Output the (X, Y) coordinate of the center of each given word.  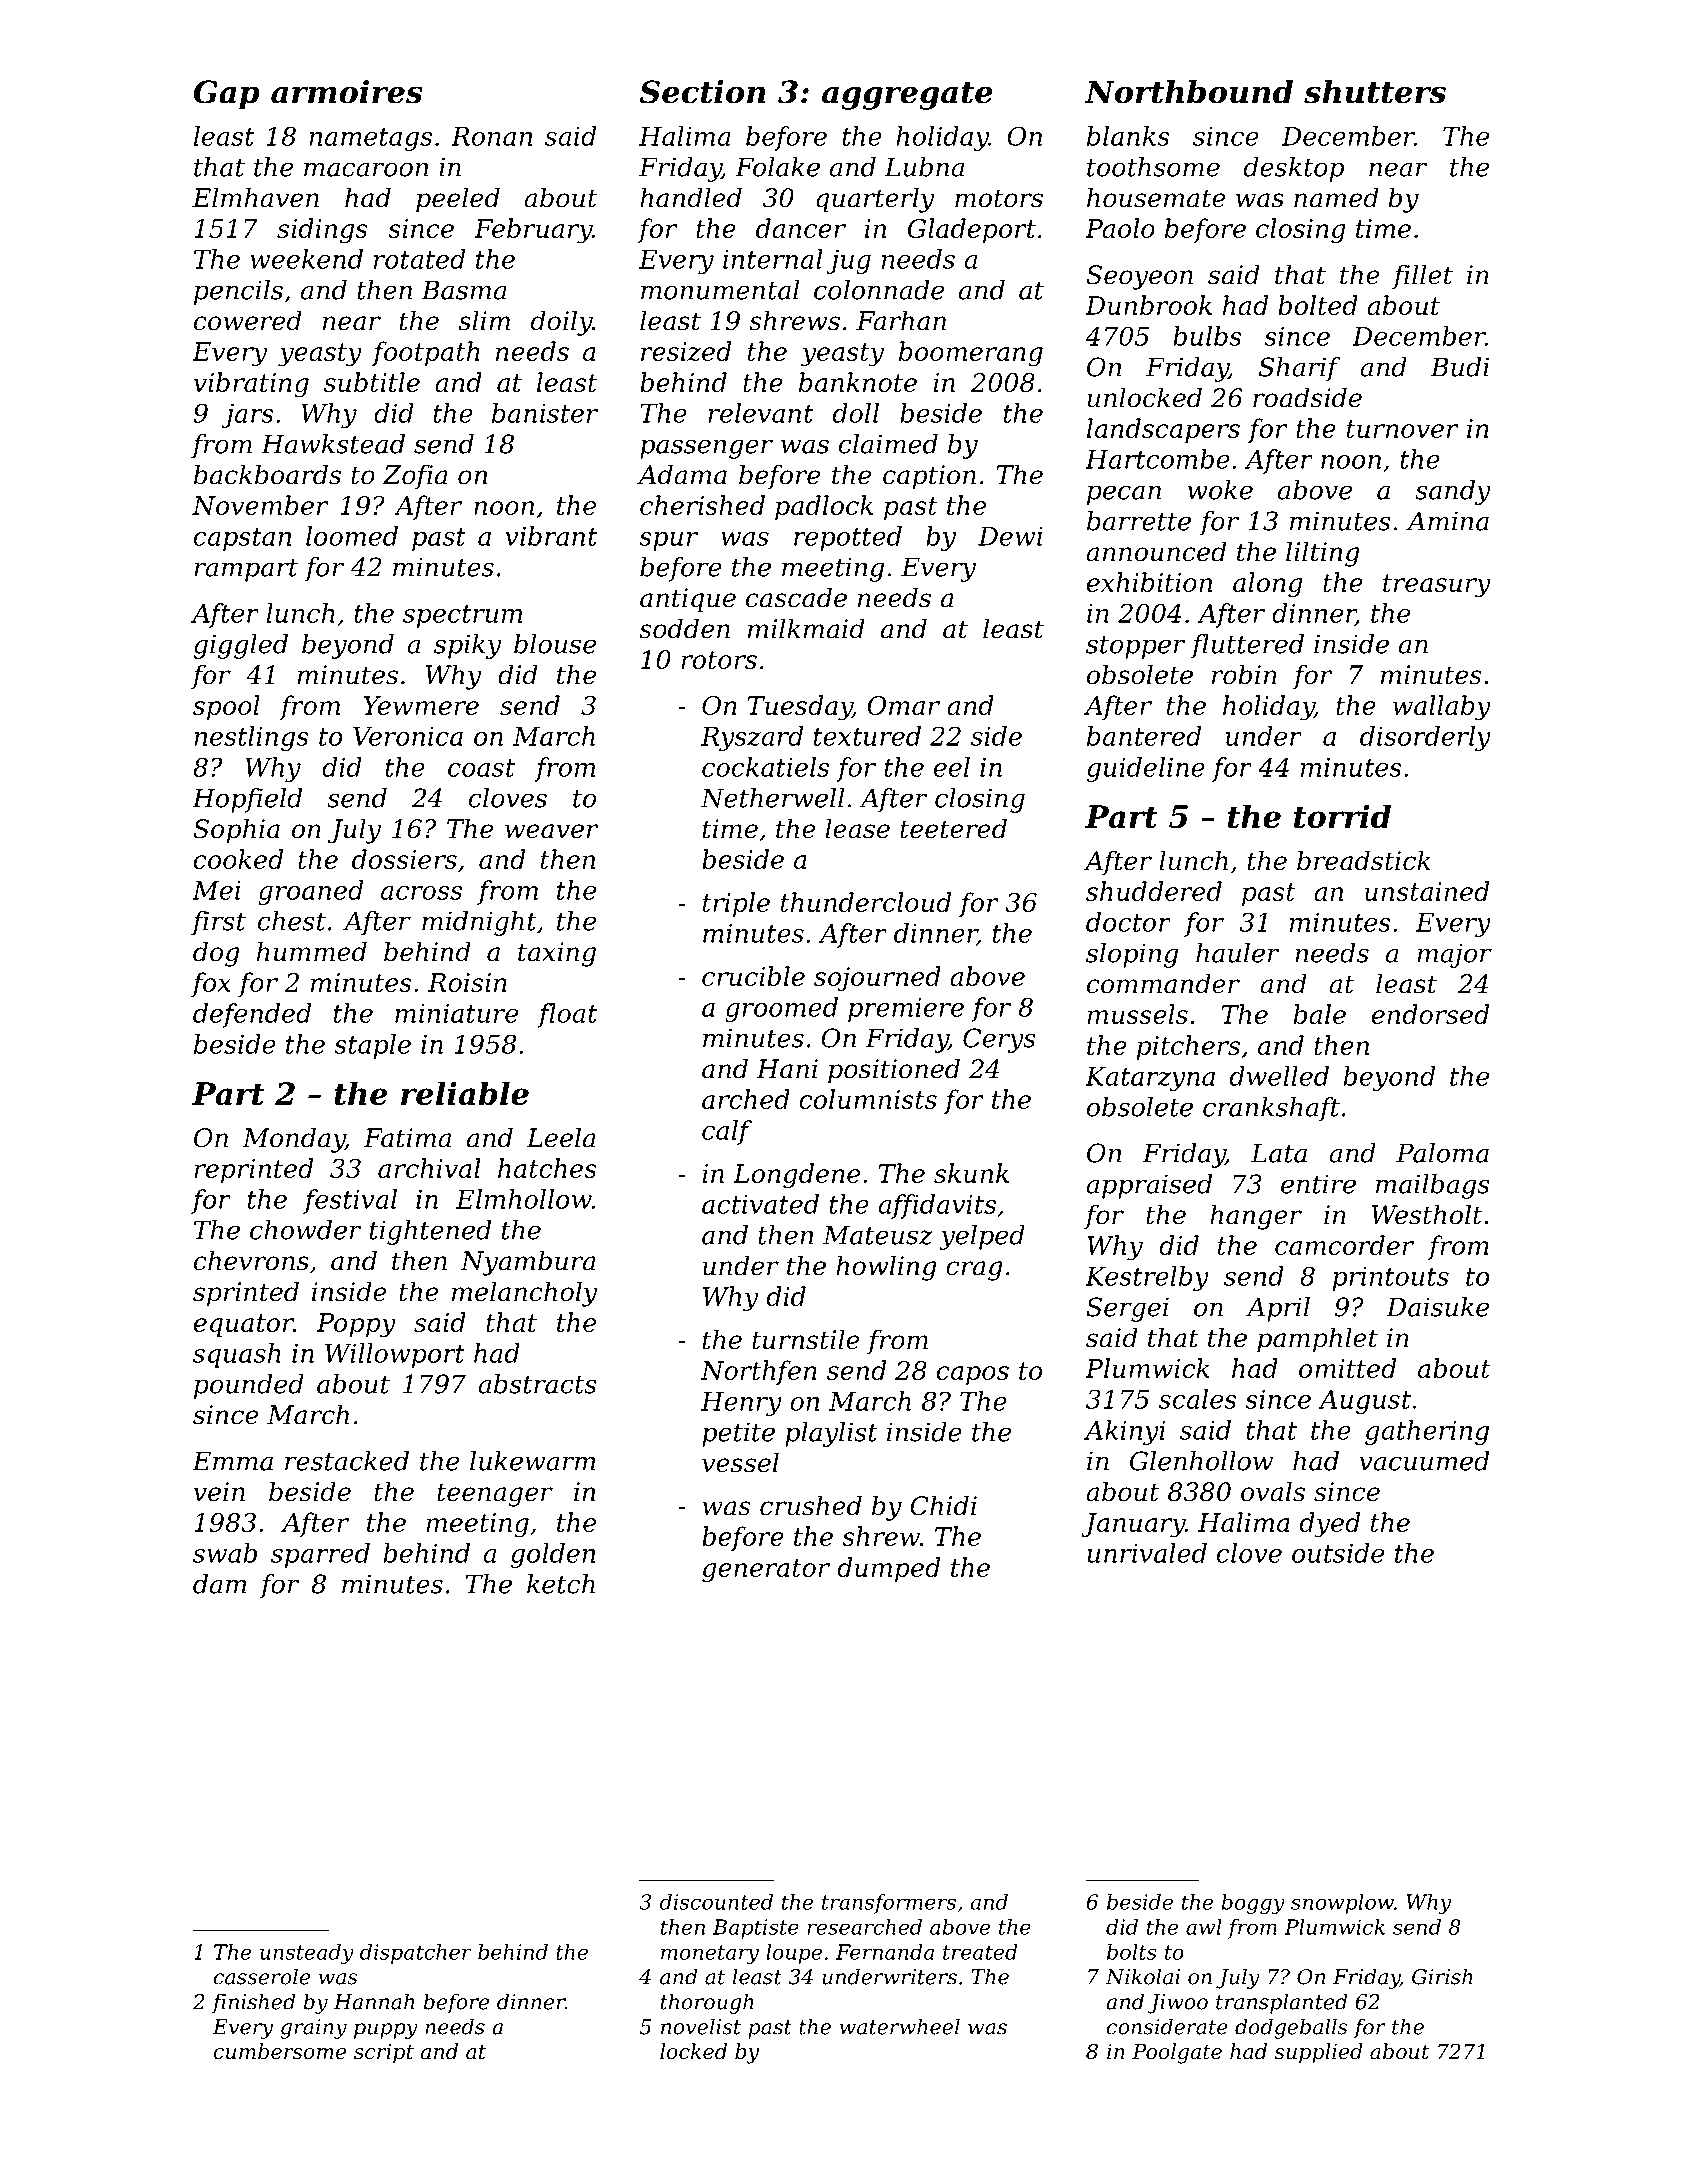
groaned (310, 892)
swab (225, 1553)
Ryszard (752, 738)
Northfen (759, 1372)
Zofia (415, 477)
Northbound (1189, 92)
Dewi (1010, 536)
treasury (1437, 586)
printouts (1390, 1279)
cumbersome (280, 2051)
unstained (1427, 891)
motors (999, 198)
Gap (227, 95)
